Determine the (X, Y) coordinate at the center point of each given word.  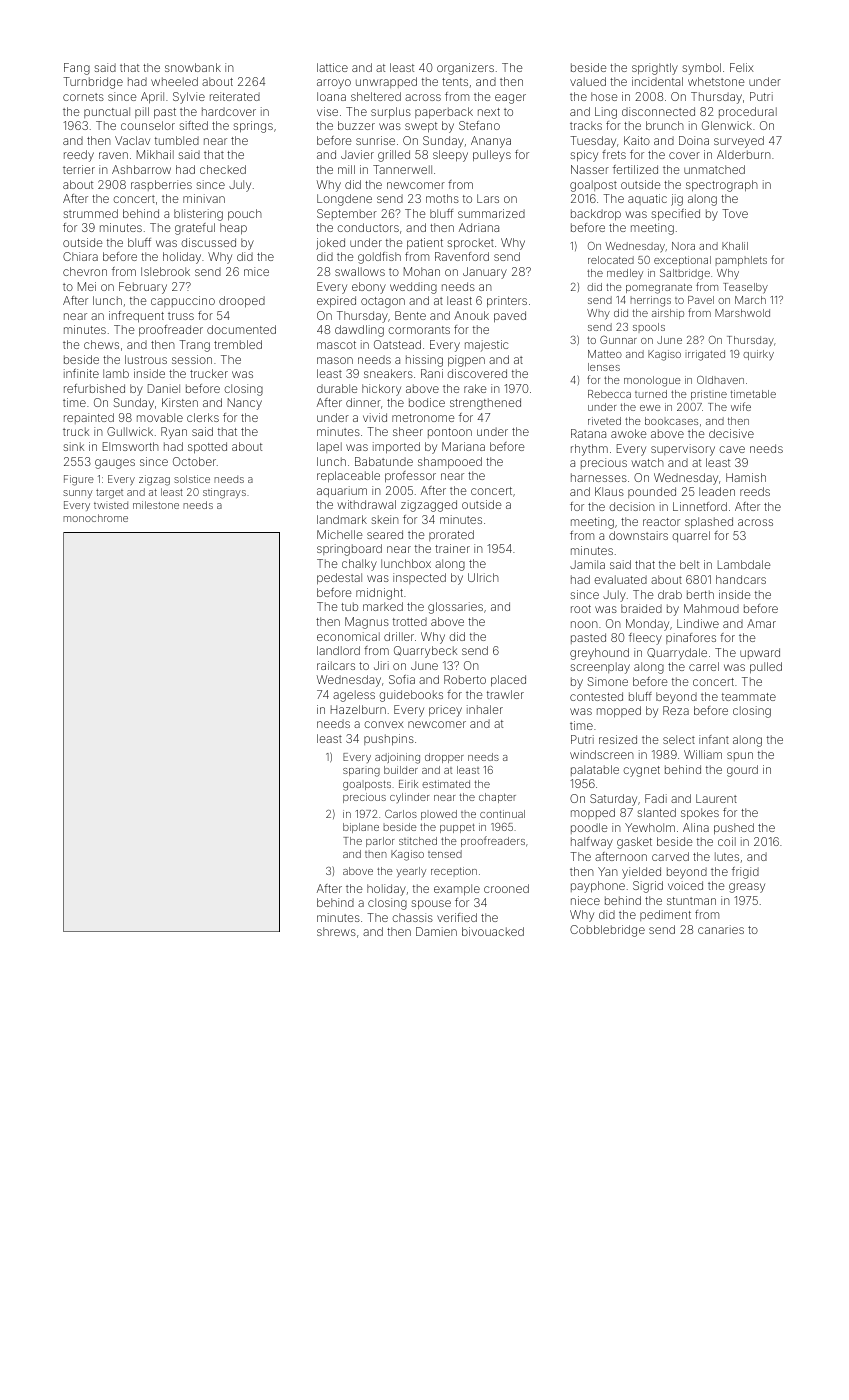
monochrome (95, 518)
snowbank (193, 67)
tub (349, 606)
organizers (465, 69)
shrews (336, 931)
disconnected (658, 111)
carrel (704, 666)
